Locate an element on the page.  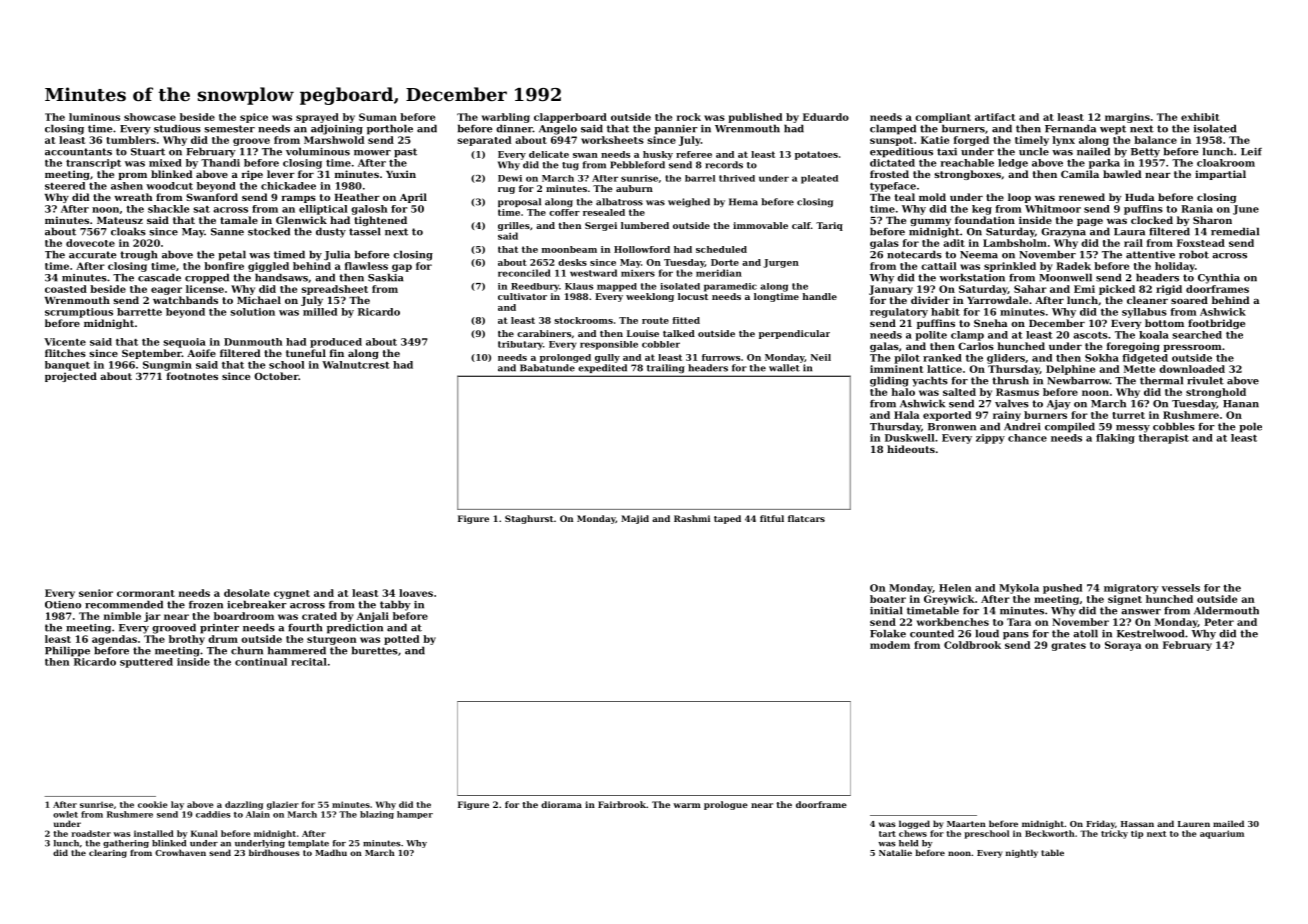
Rania is located at coordinates (1197, 209).
